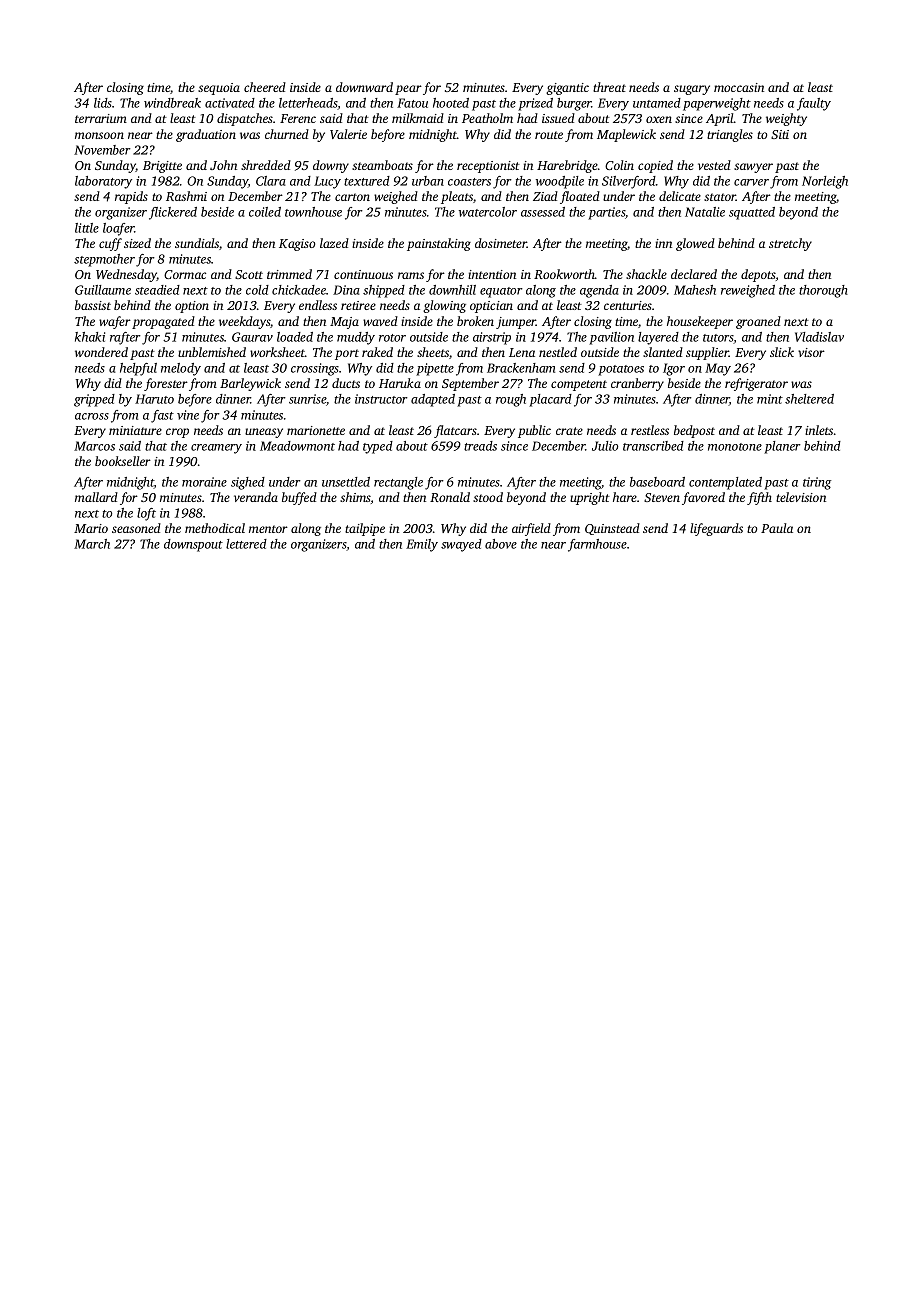 Image resolution: width=924 pixels, height=1308 pixels. What do you see at coordinates (92, 544) in the page?
I see `March` at bounding box center [92, 544].
